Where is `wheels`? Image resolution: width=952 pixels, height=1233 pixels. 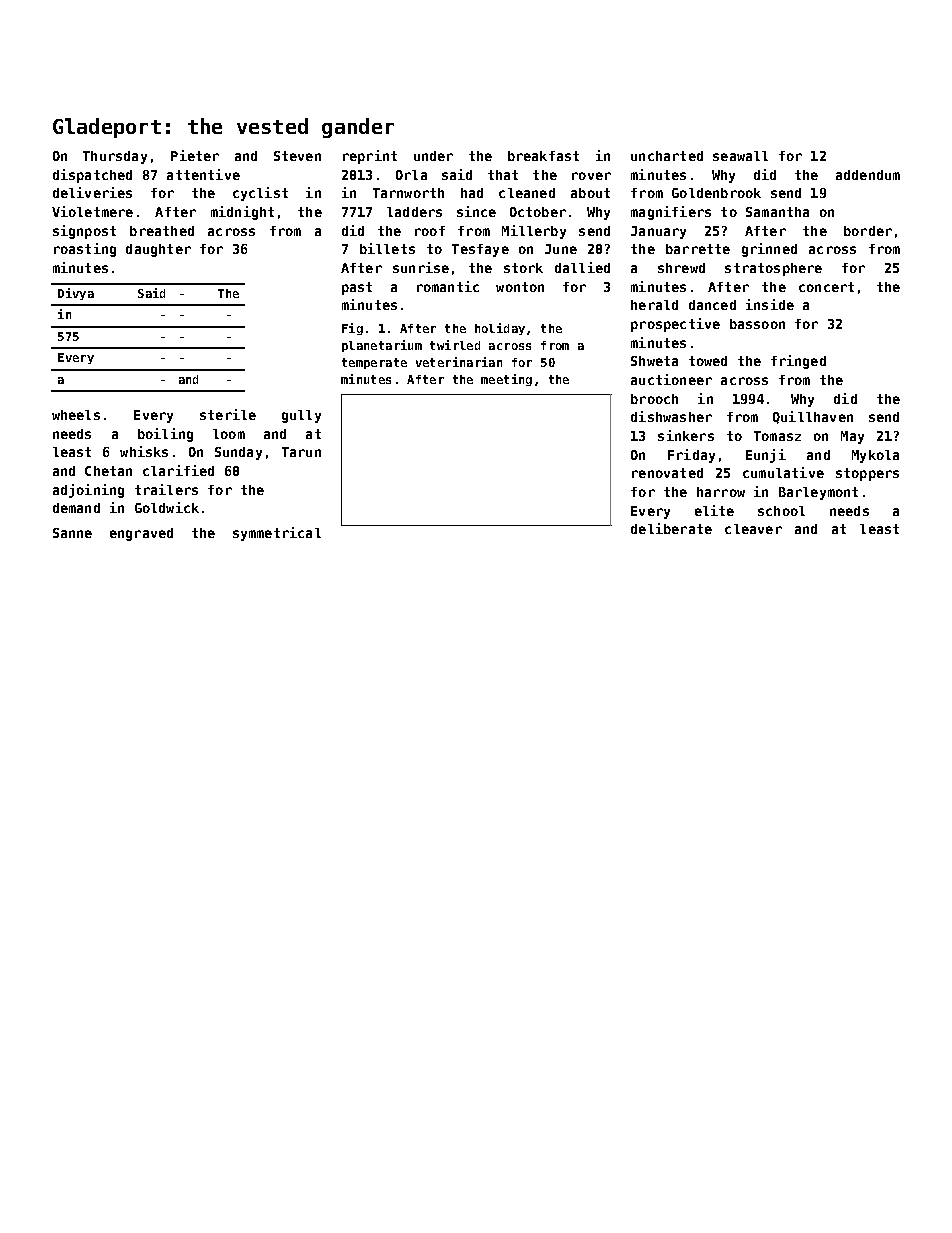
wheels is located at coordinates (76, 415).
